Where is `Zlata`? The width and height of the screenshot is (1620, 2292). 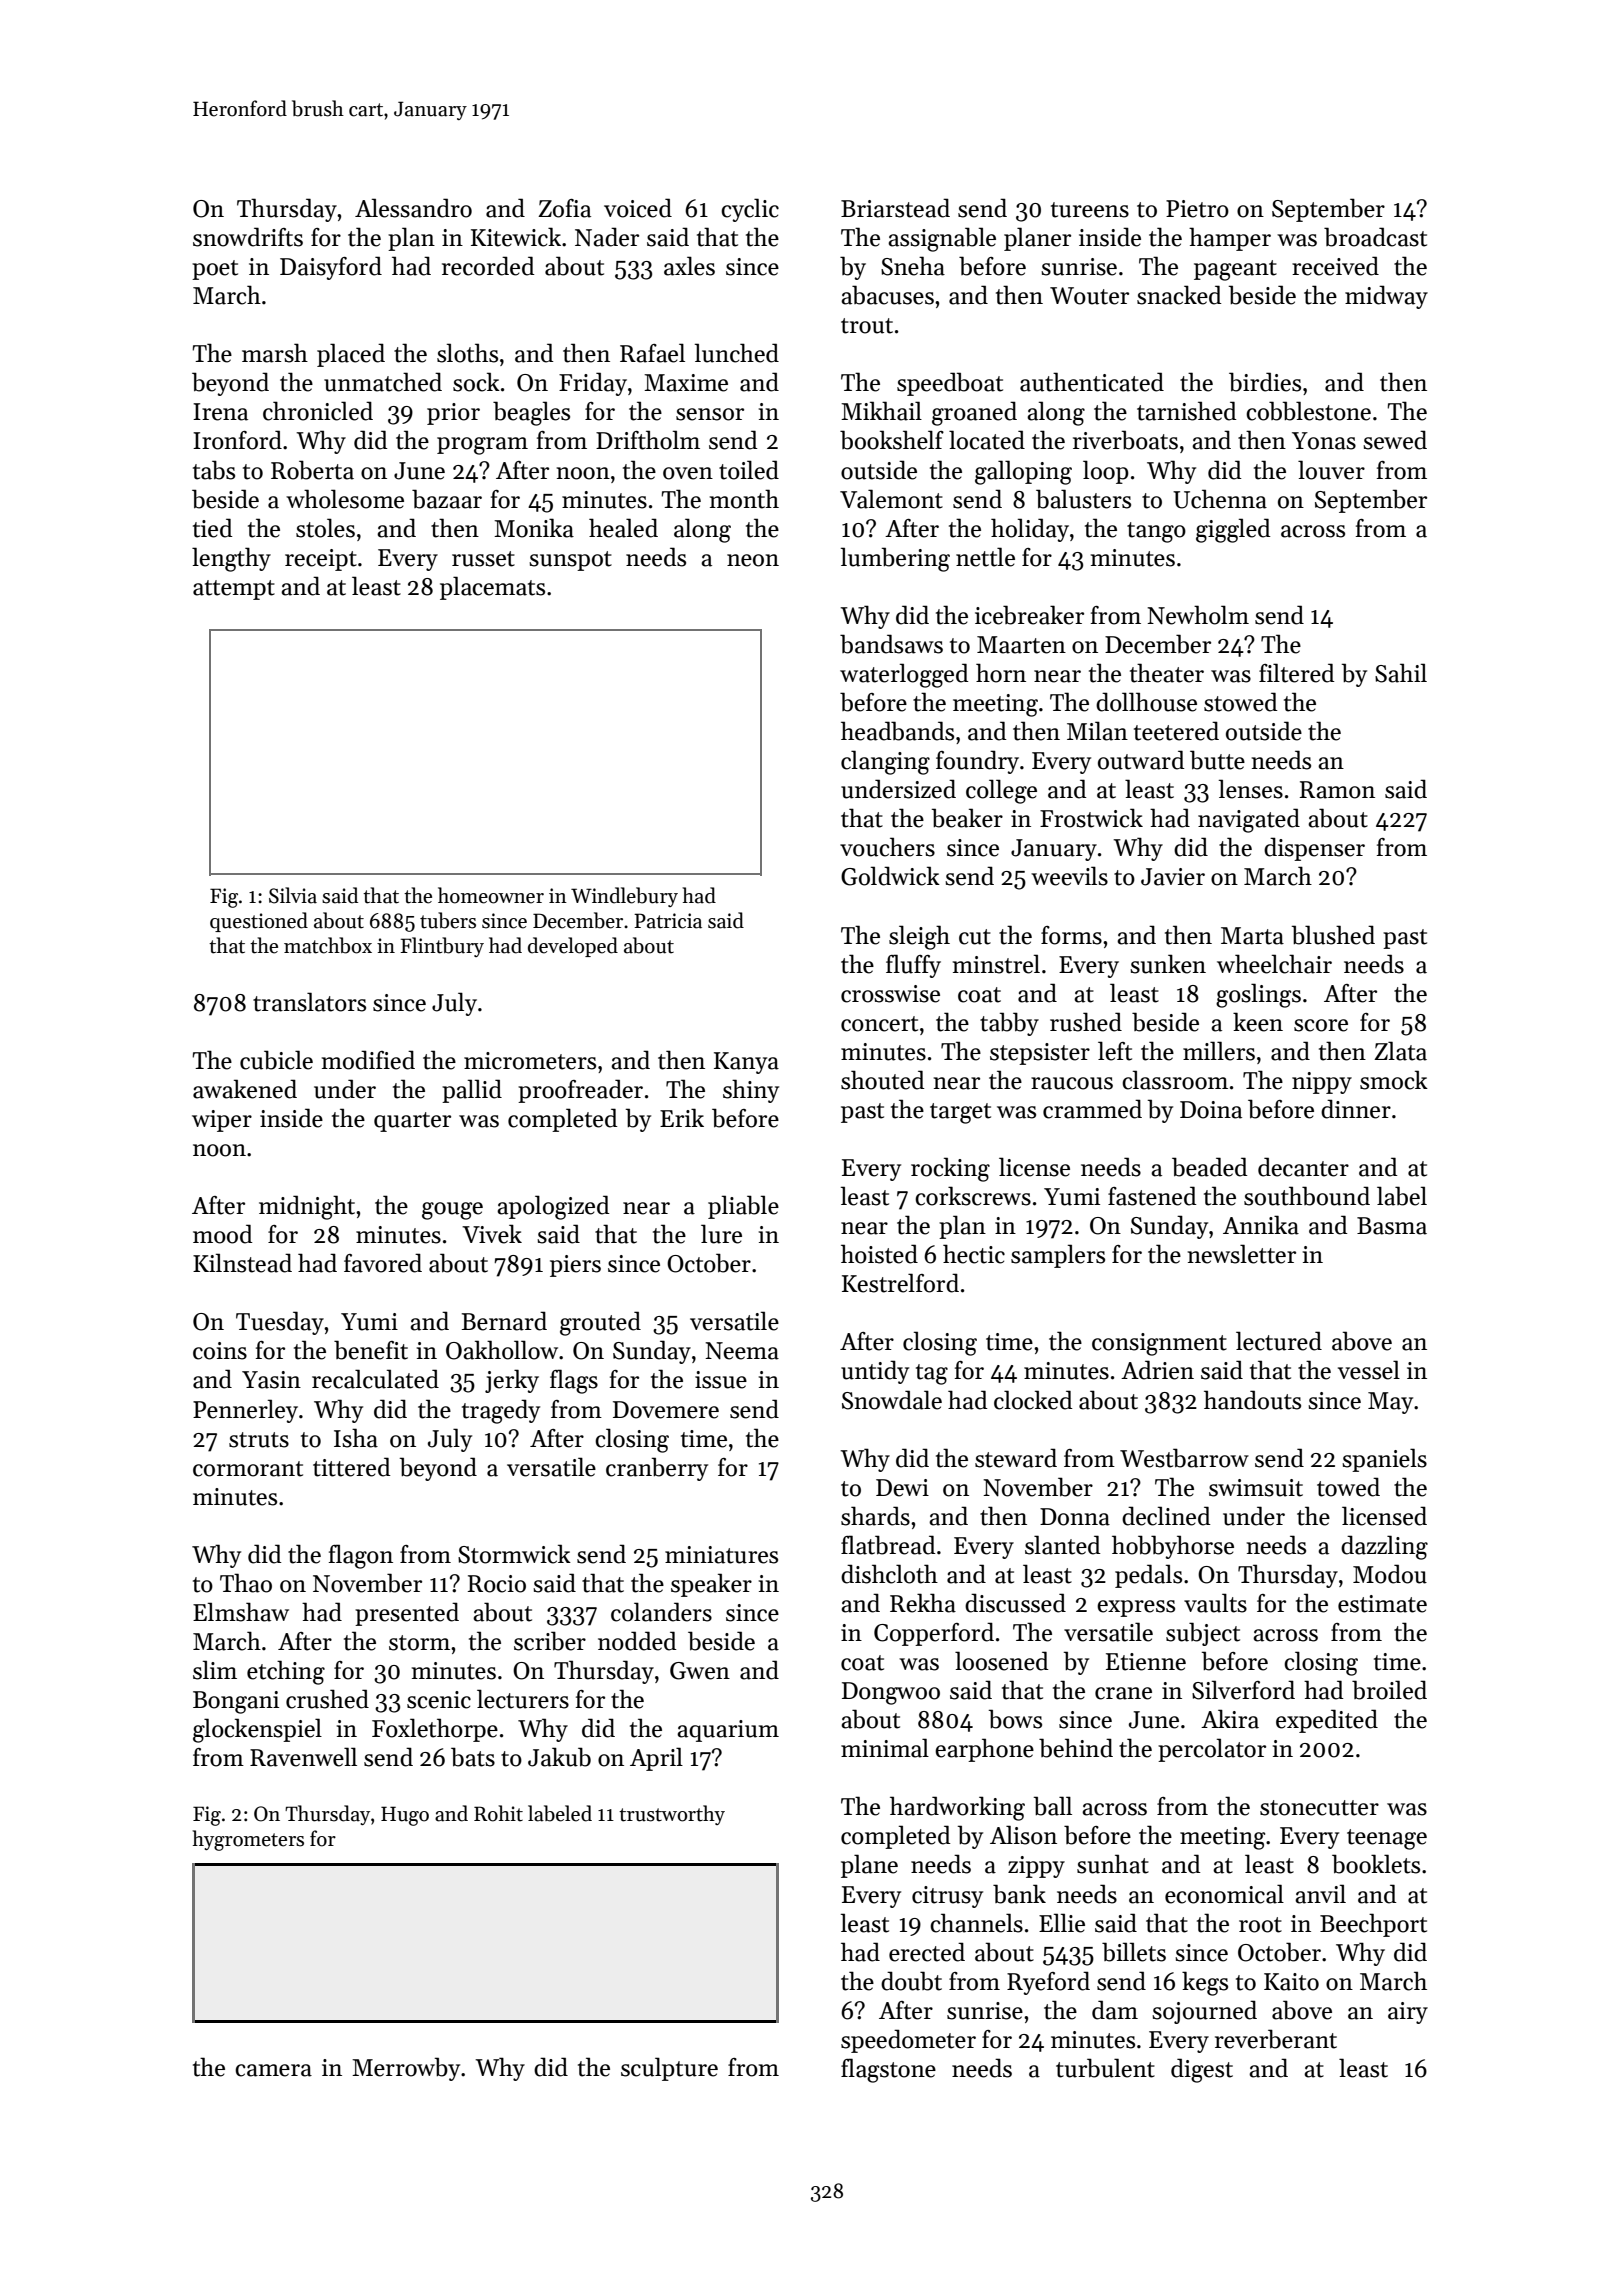 Zlata is located at coordinates (1400, 1051).
